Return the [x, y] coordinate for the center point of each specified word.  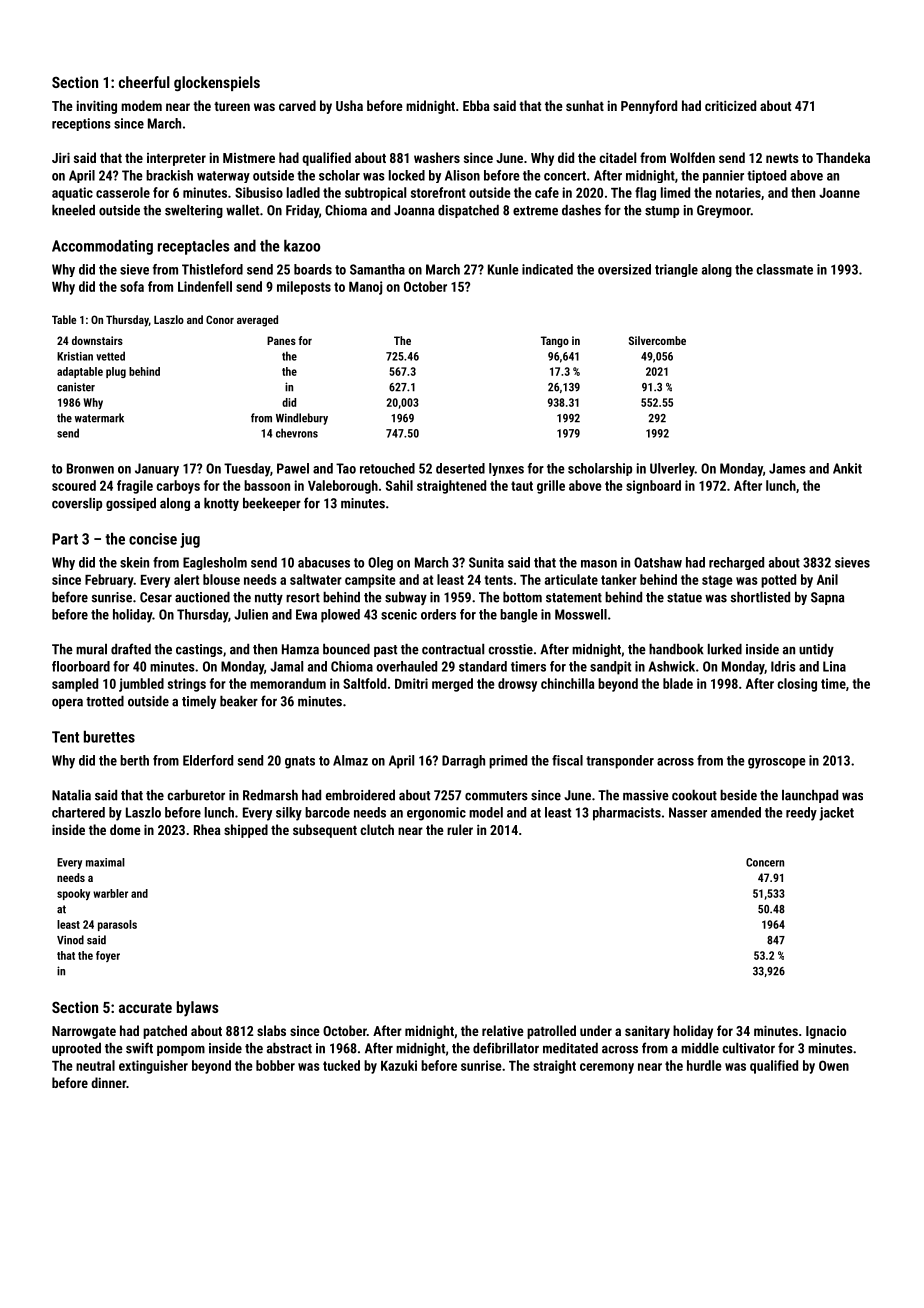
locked [407, 175]
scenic [399, 614]
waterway [223, 177]
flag [645, 194]
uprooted [76, 1049]
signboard [653, 487]
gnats [300, 762]
